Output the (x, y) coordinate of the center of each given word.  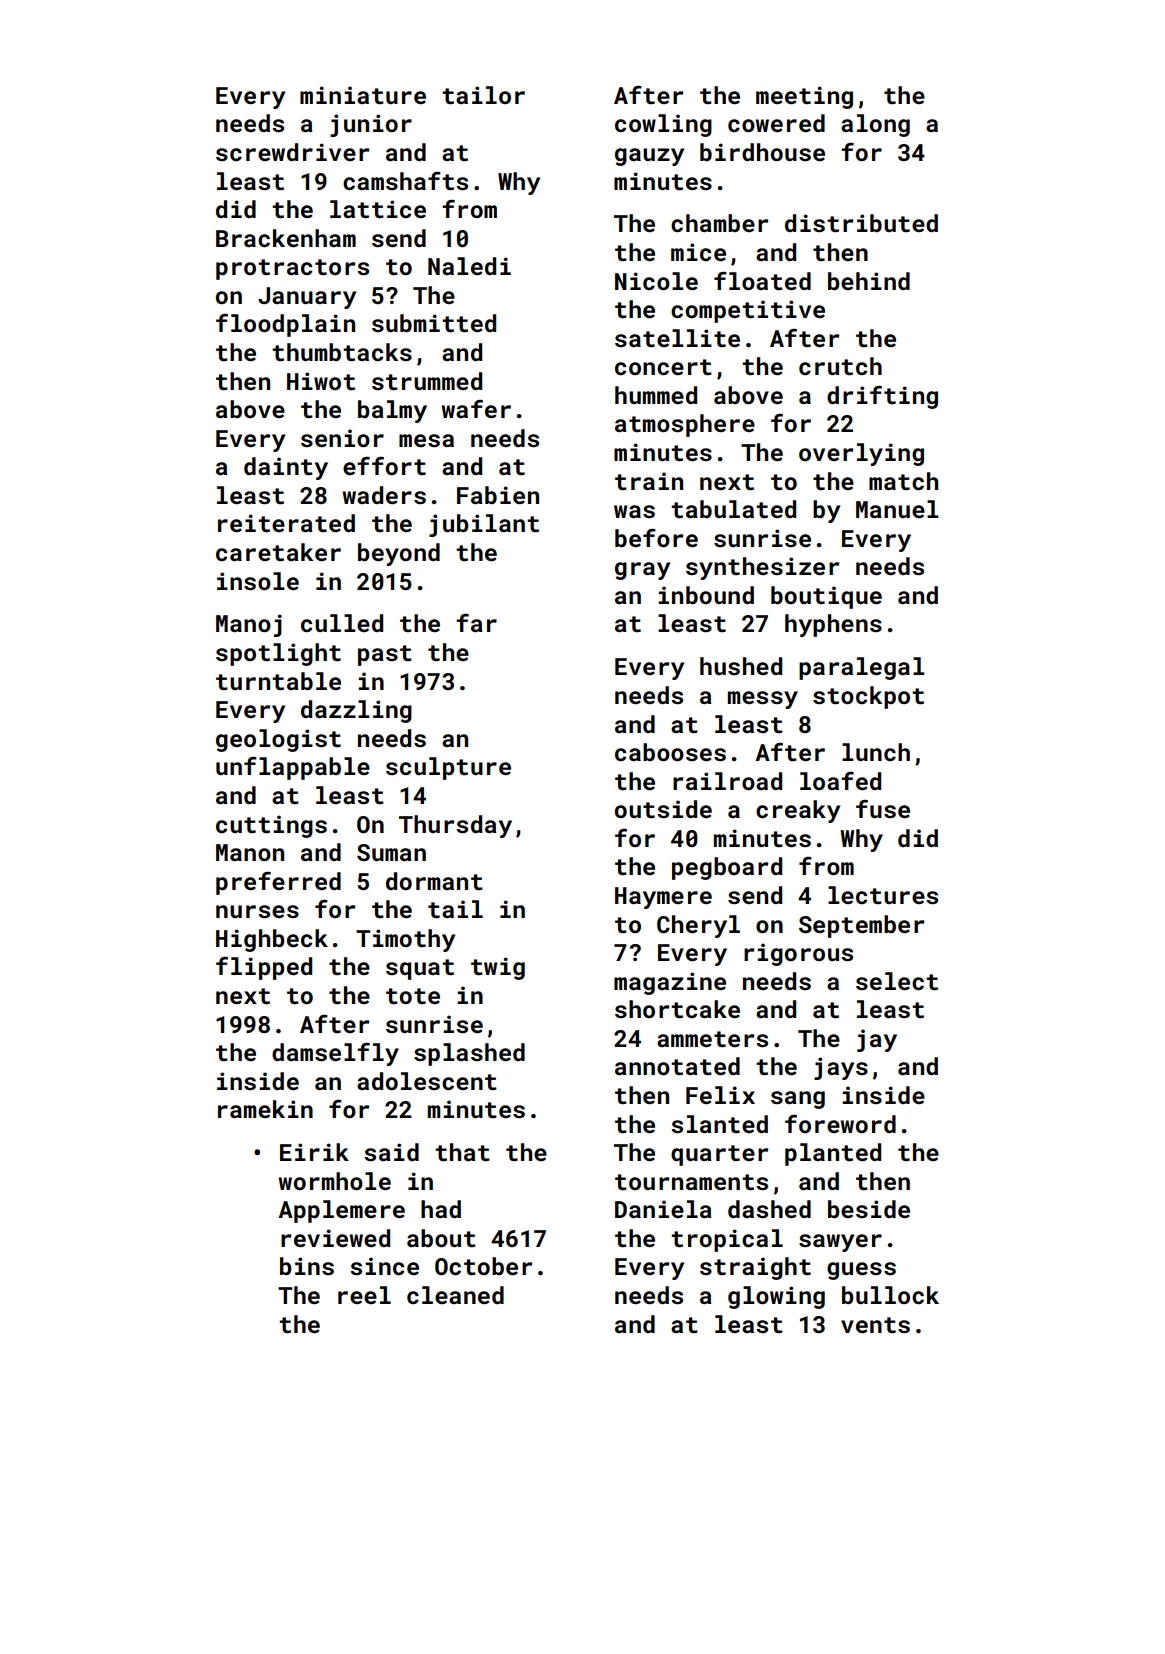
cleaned (455, 1295)
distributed (861, 223)
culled (342, 623)
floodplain (285, 325)
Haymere (663, 898)
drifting (882, 397)
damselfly (335, 1054)
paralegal (862, 668)
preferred (278, 883)
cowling (663, 125)
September (861, 926)
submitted (434, 323)
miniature (363, 95)
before (656, 538)
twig (498, 968)
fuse (883, 809)
